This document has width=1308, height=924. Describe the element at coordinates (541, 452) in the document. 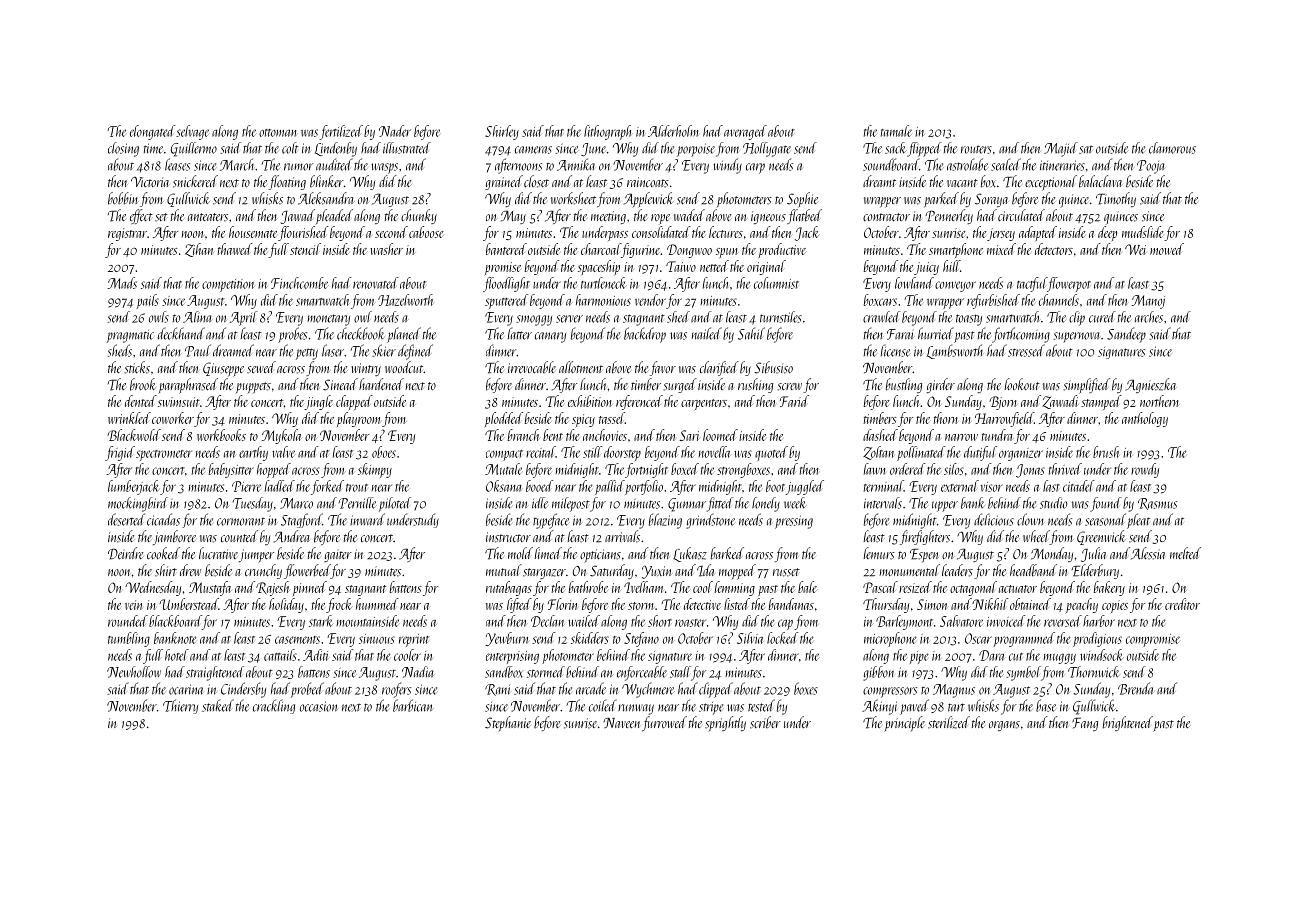

I see `recital` at that location.
